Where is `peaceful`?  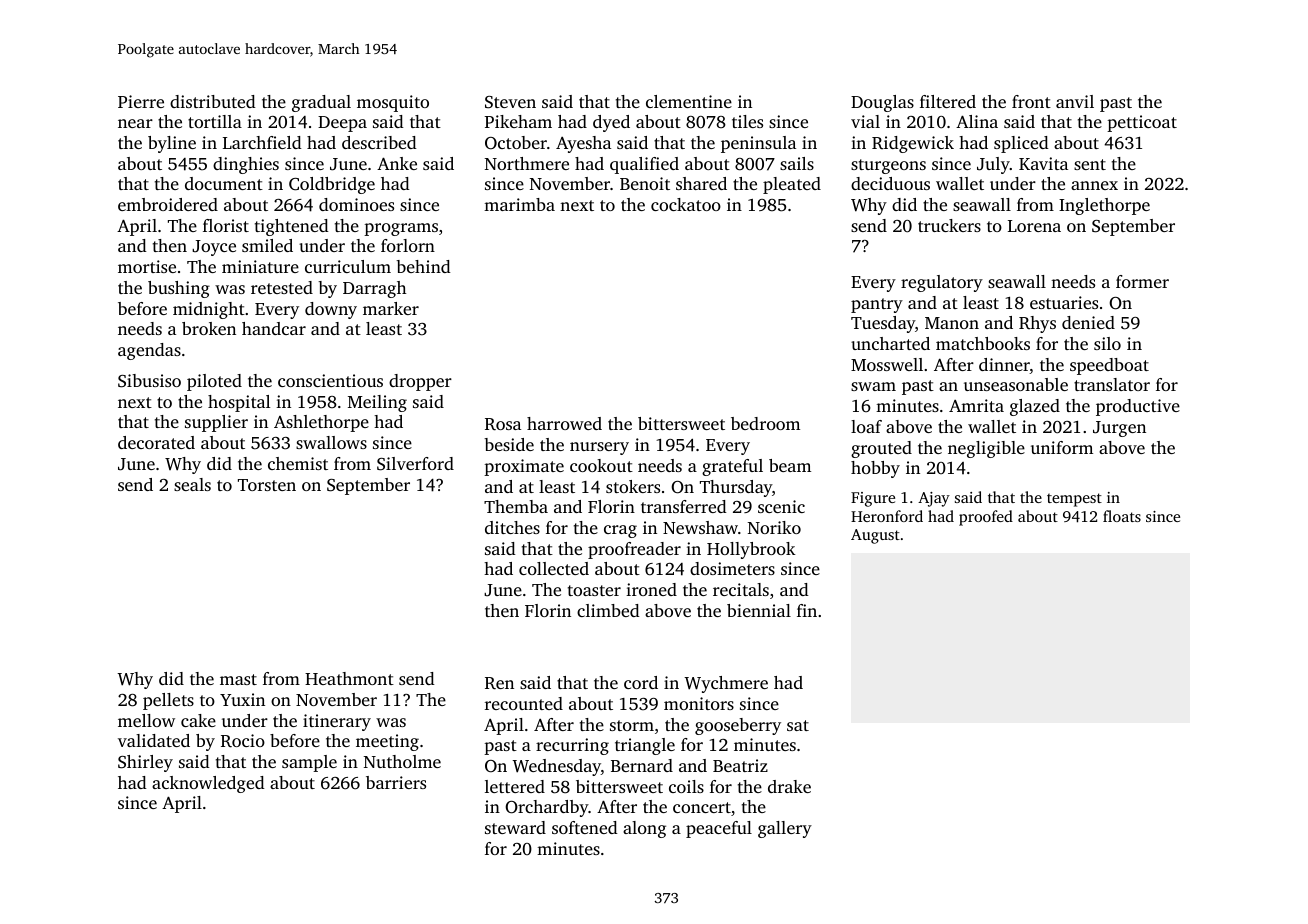
peaceful is located at coordinates (719, 829).
